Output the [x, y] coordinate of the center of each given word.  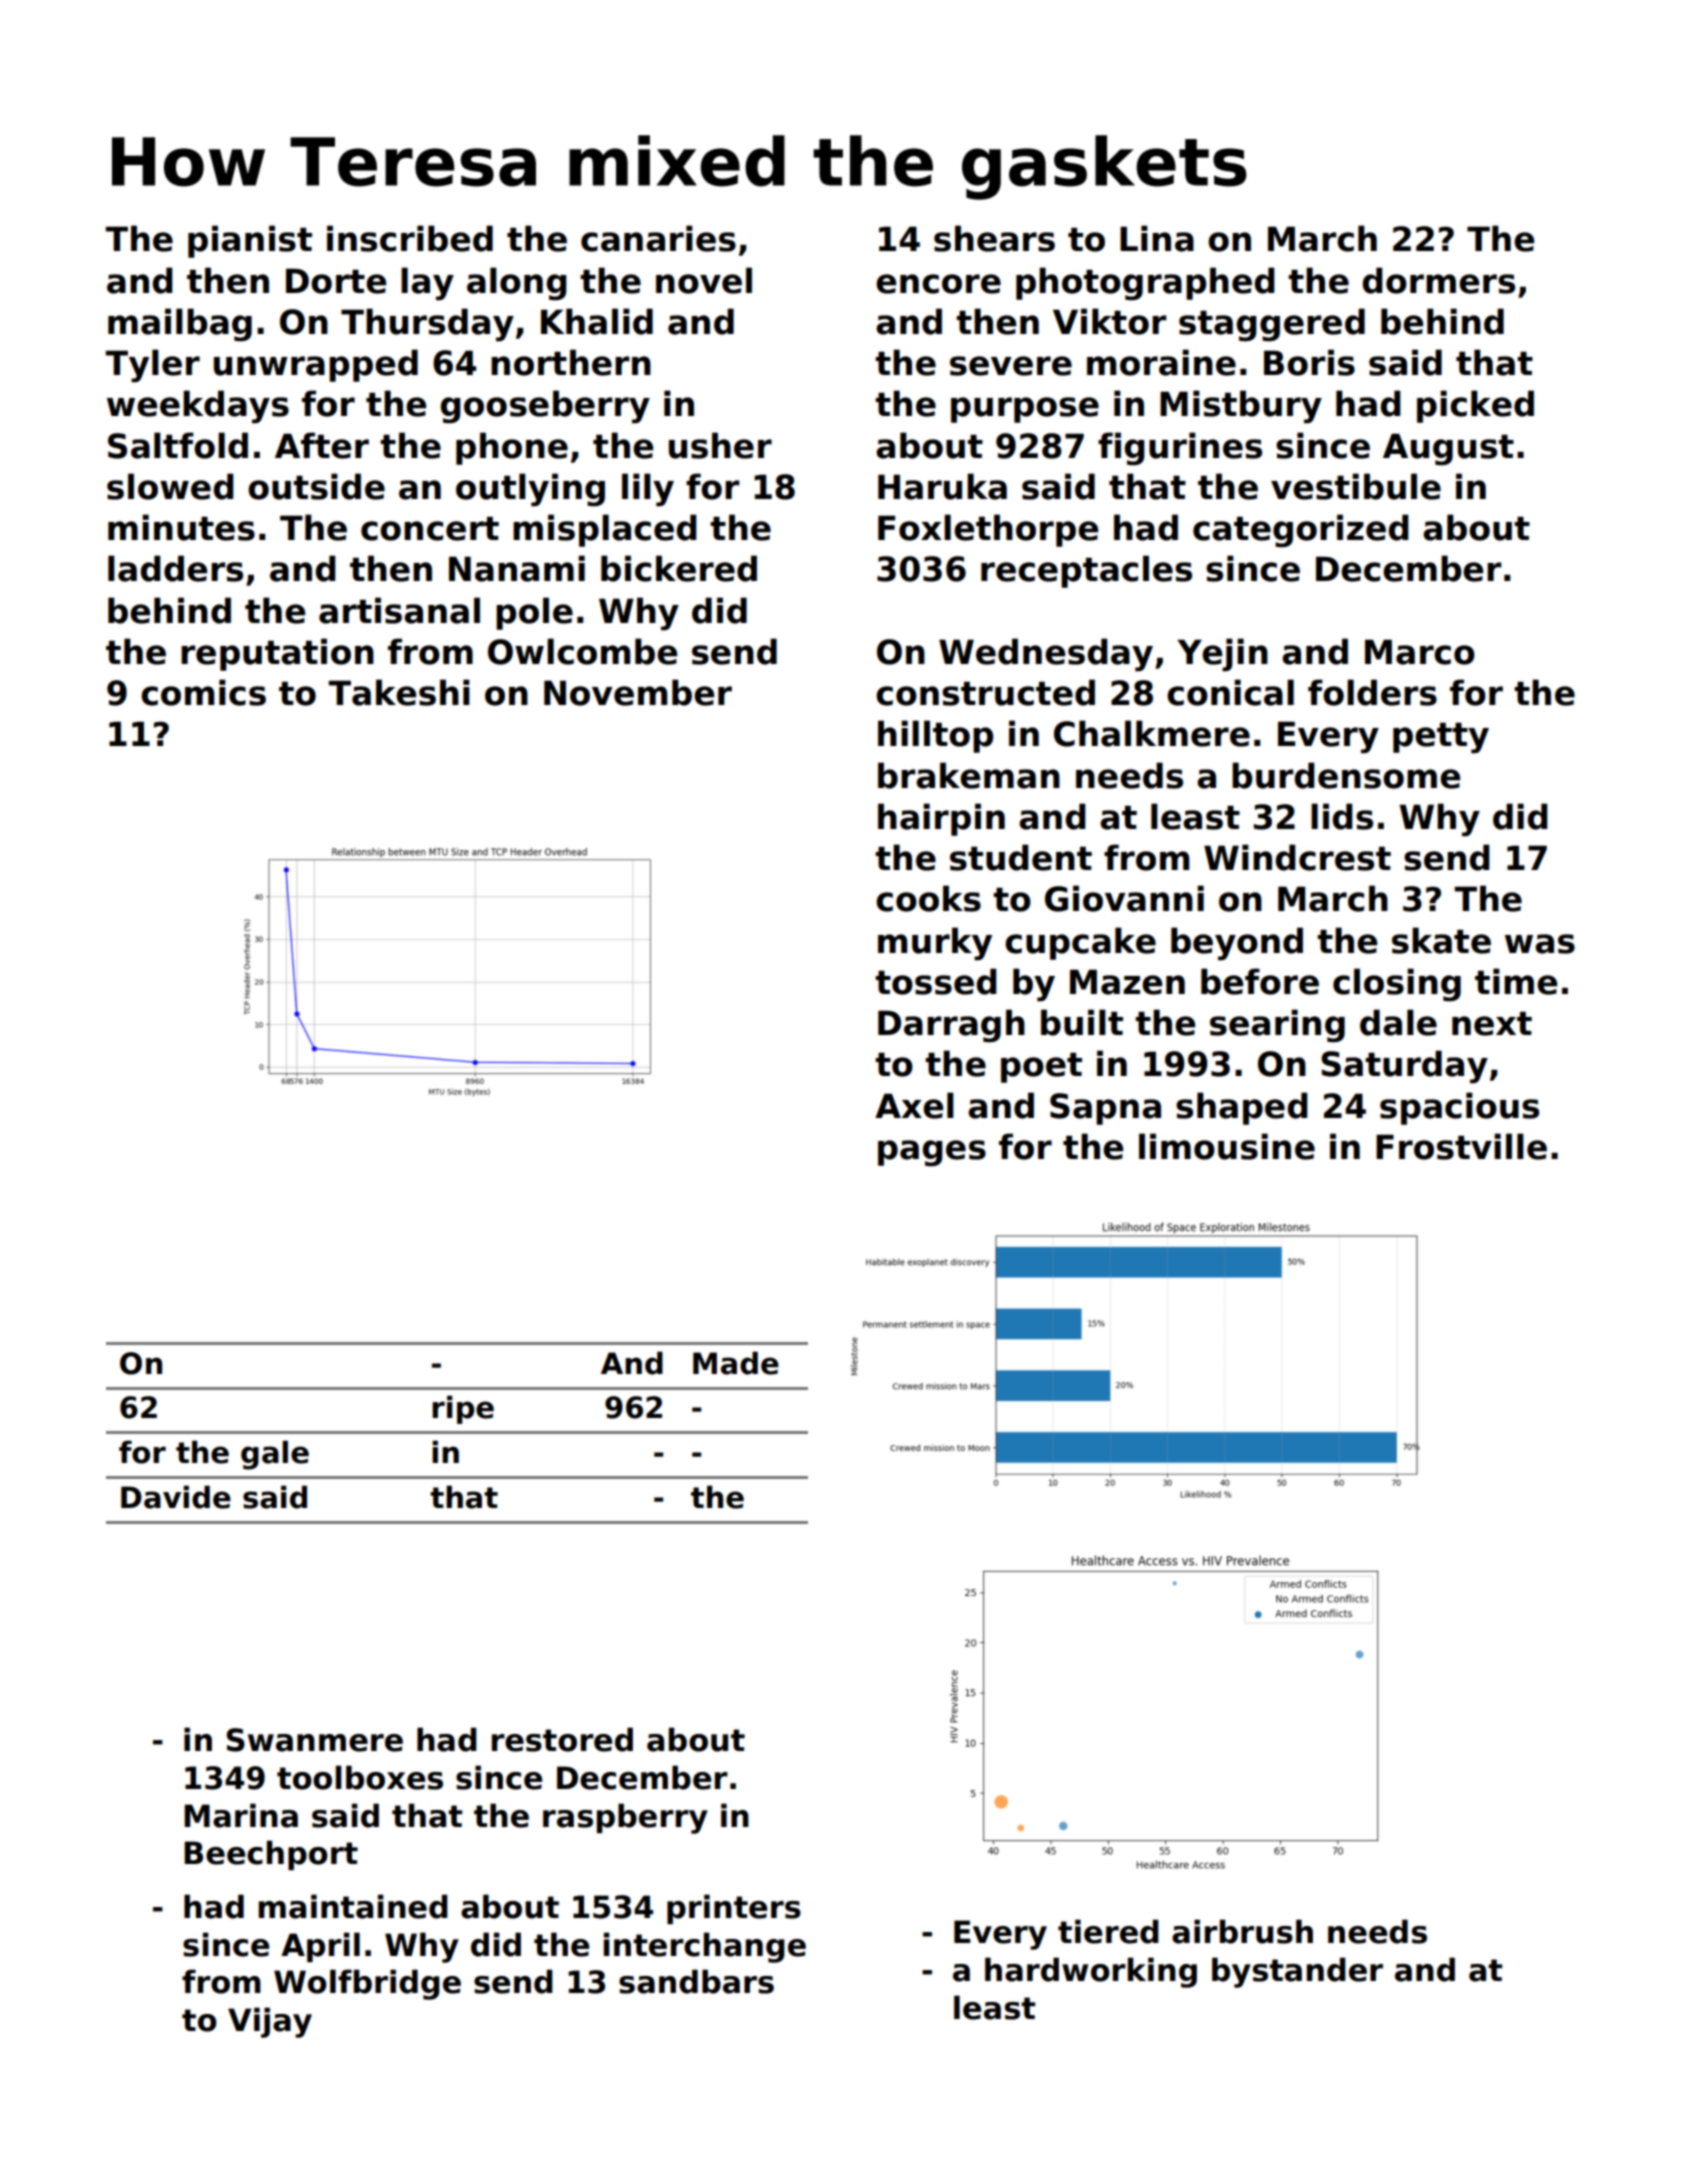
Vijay [270, 2022]
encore [938, 284]
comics [203, 692]
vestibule [1356, 486]
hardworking [1091, 1972]
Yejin [1222, 655]
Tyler [152, 366]
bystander [1297, 1972]
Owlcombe [582, 651]
